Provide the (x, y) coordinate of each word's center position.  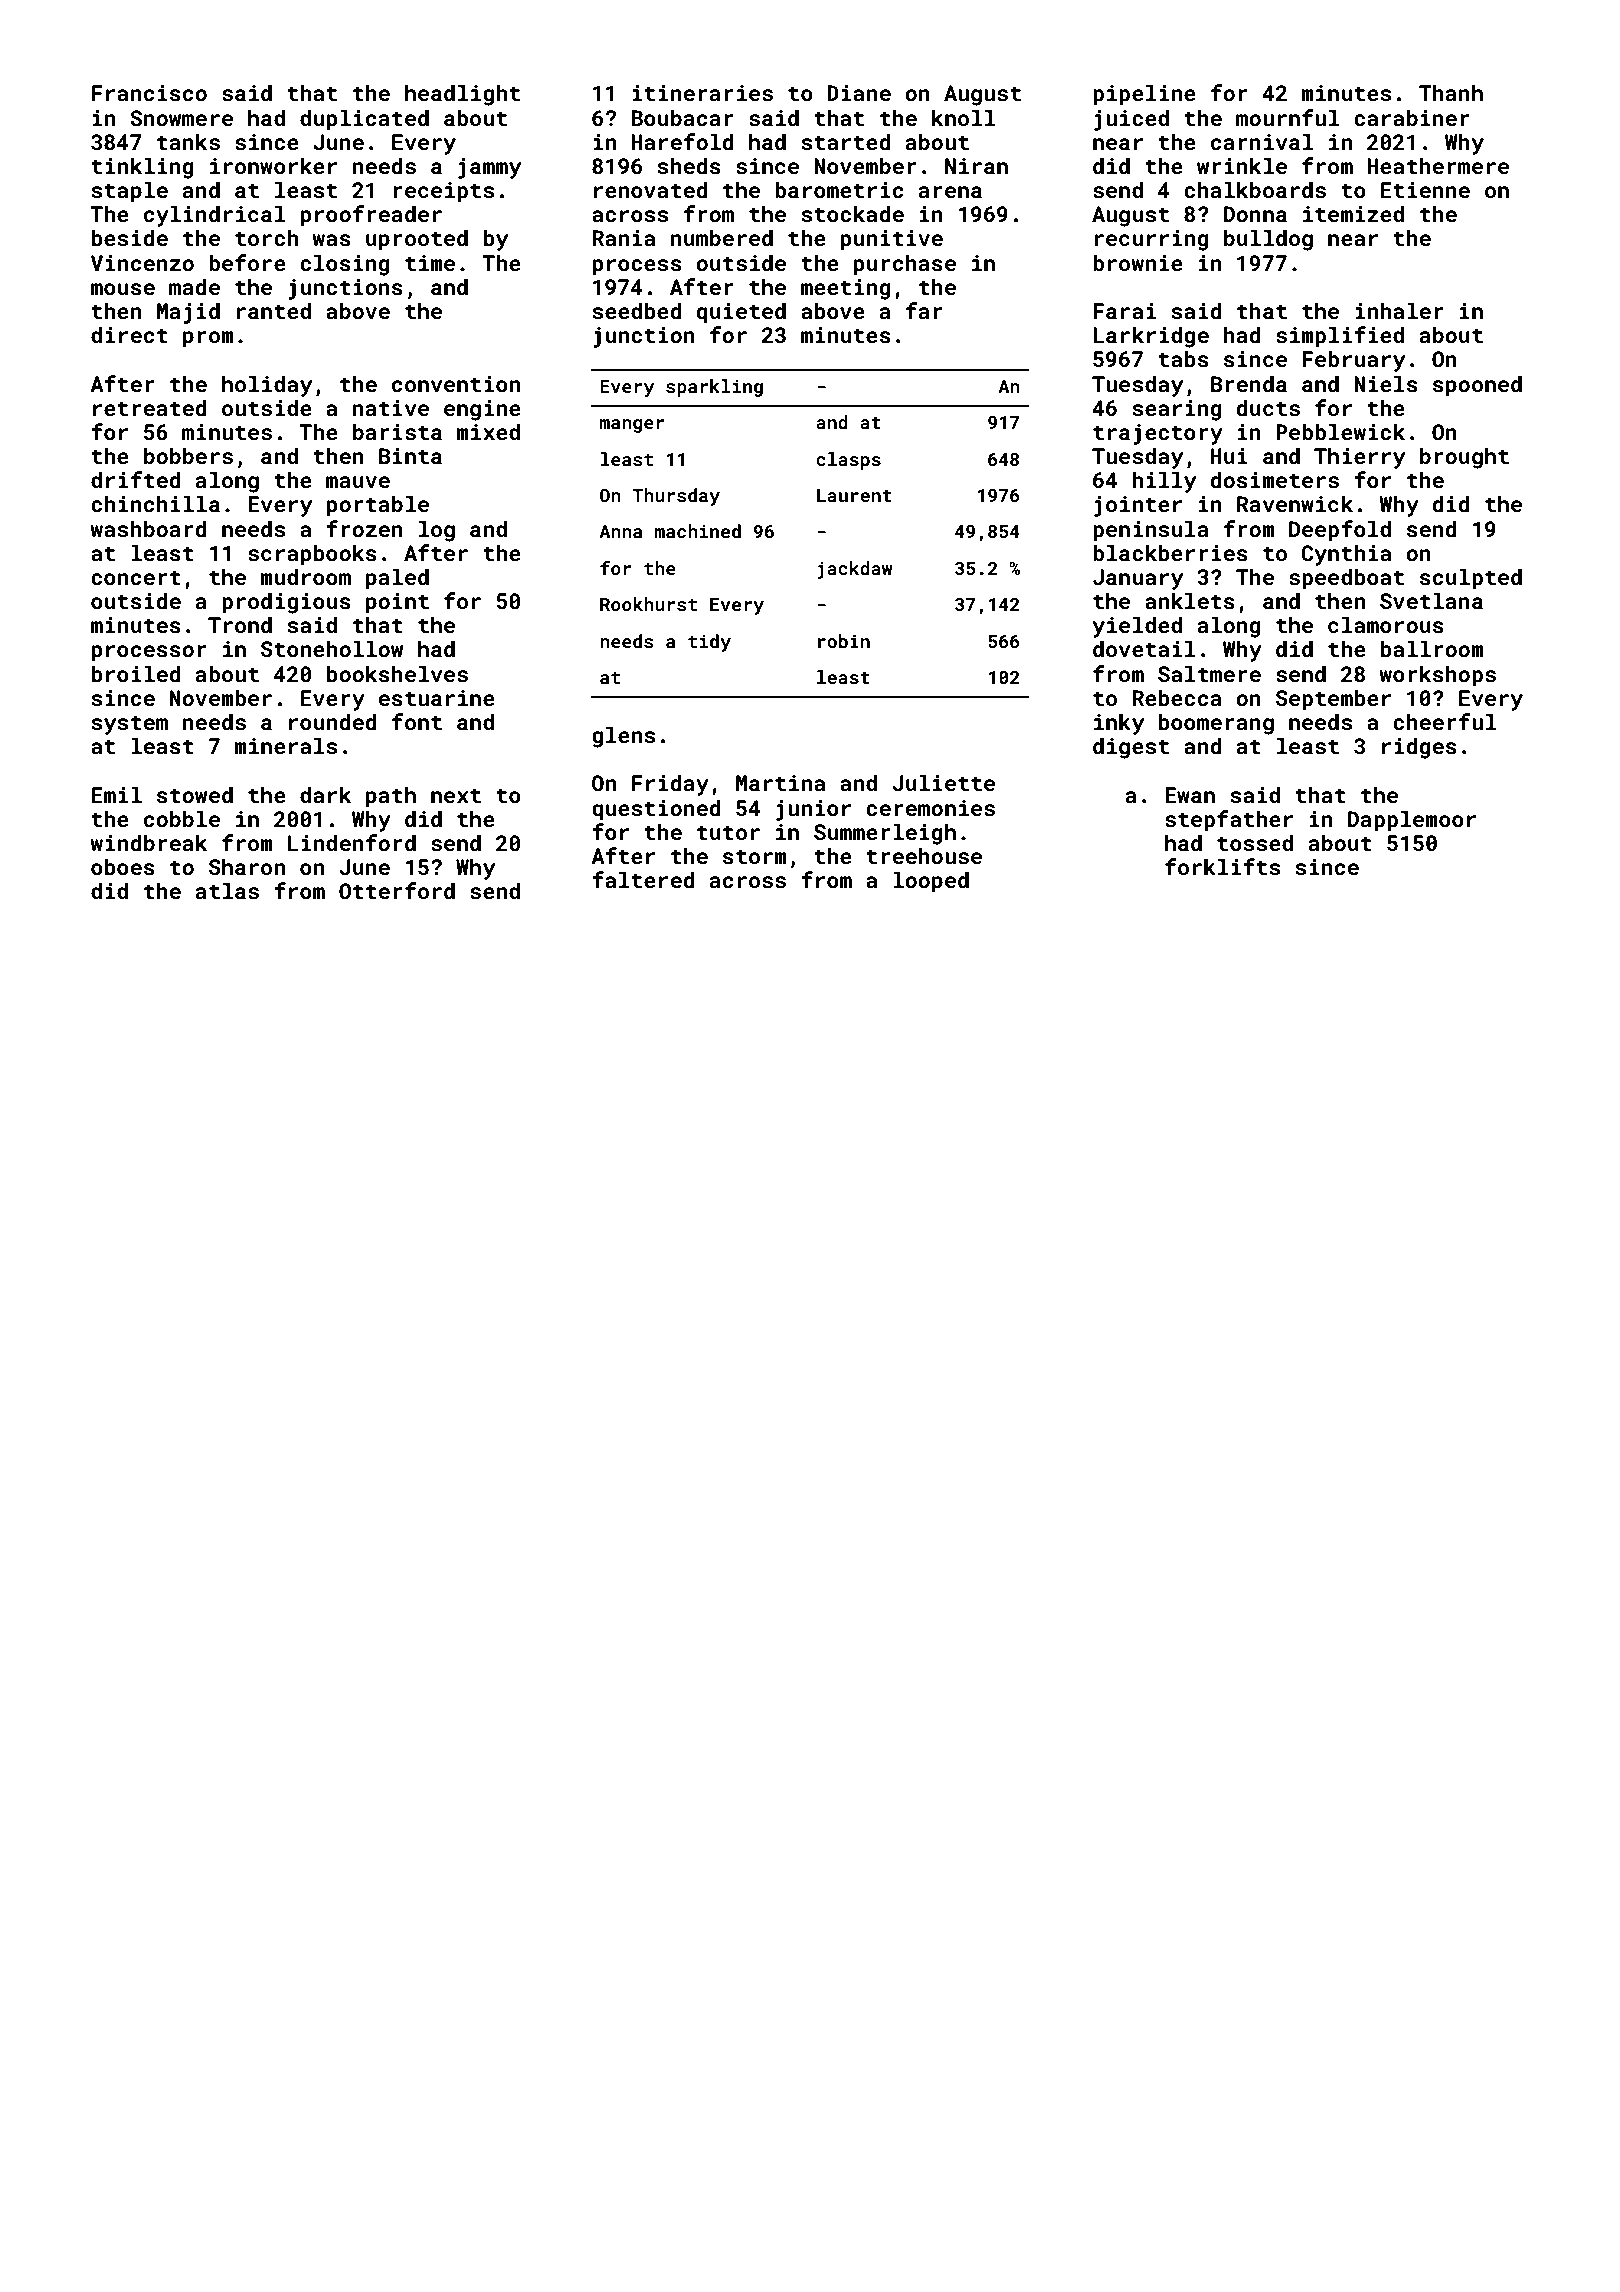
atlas (227, 890)
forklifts (1222, 866)
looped (931, 882)
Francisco (149, 93)
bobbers (188, 455)
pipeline (1144, 95)
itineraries (702, 93)
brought (1464, 458)
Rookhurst (648, 604)
